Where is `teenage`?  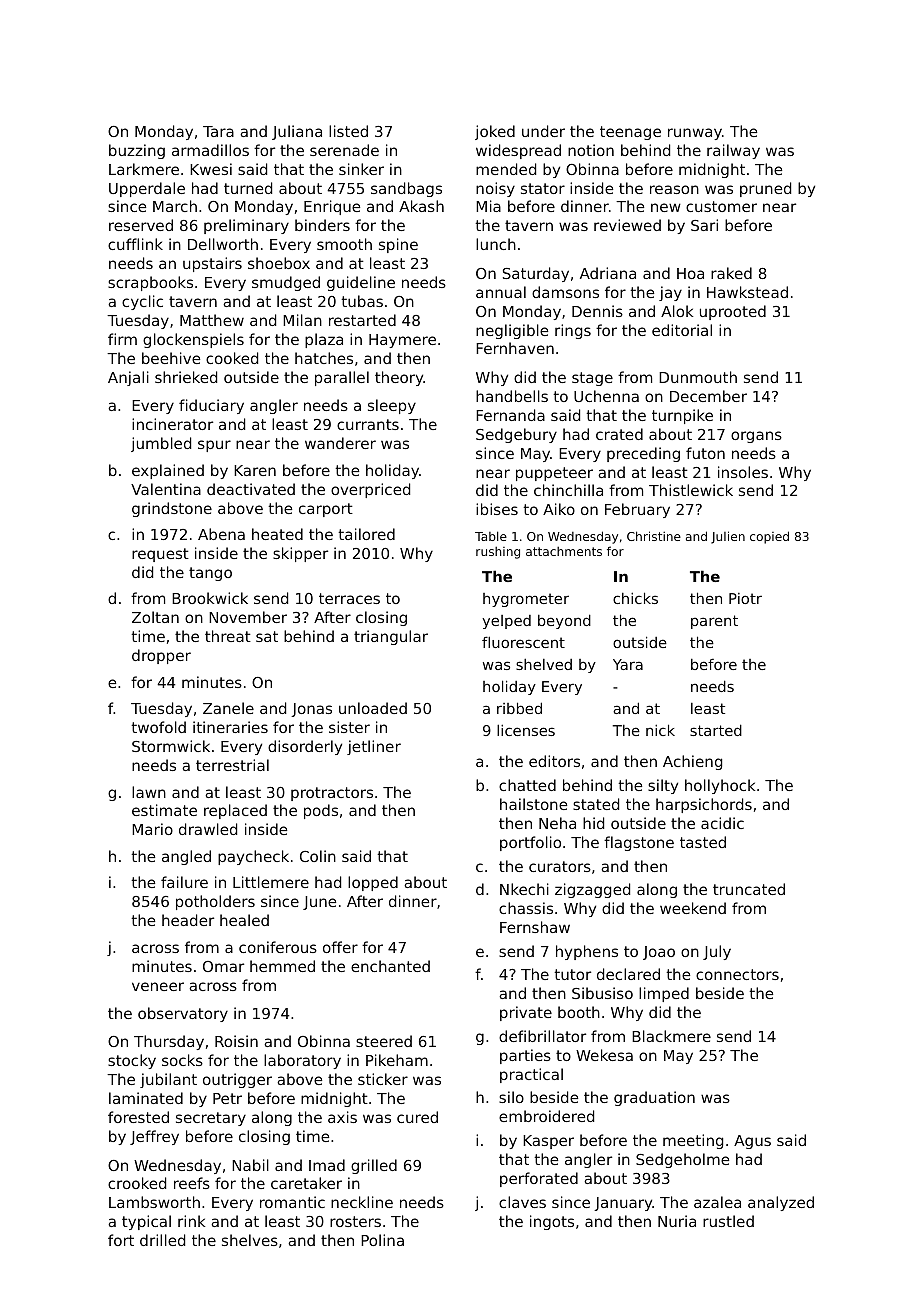 teenage is located at coordinates (630, 133).
